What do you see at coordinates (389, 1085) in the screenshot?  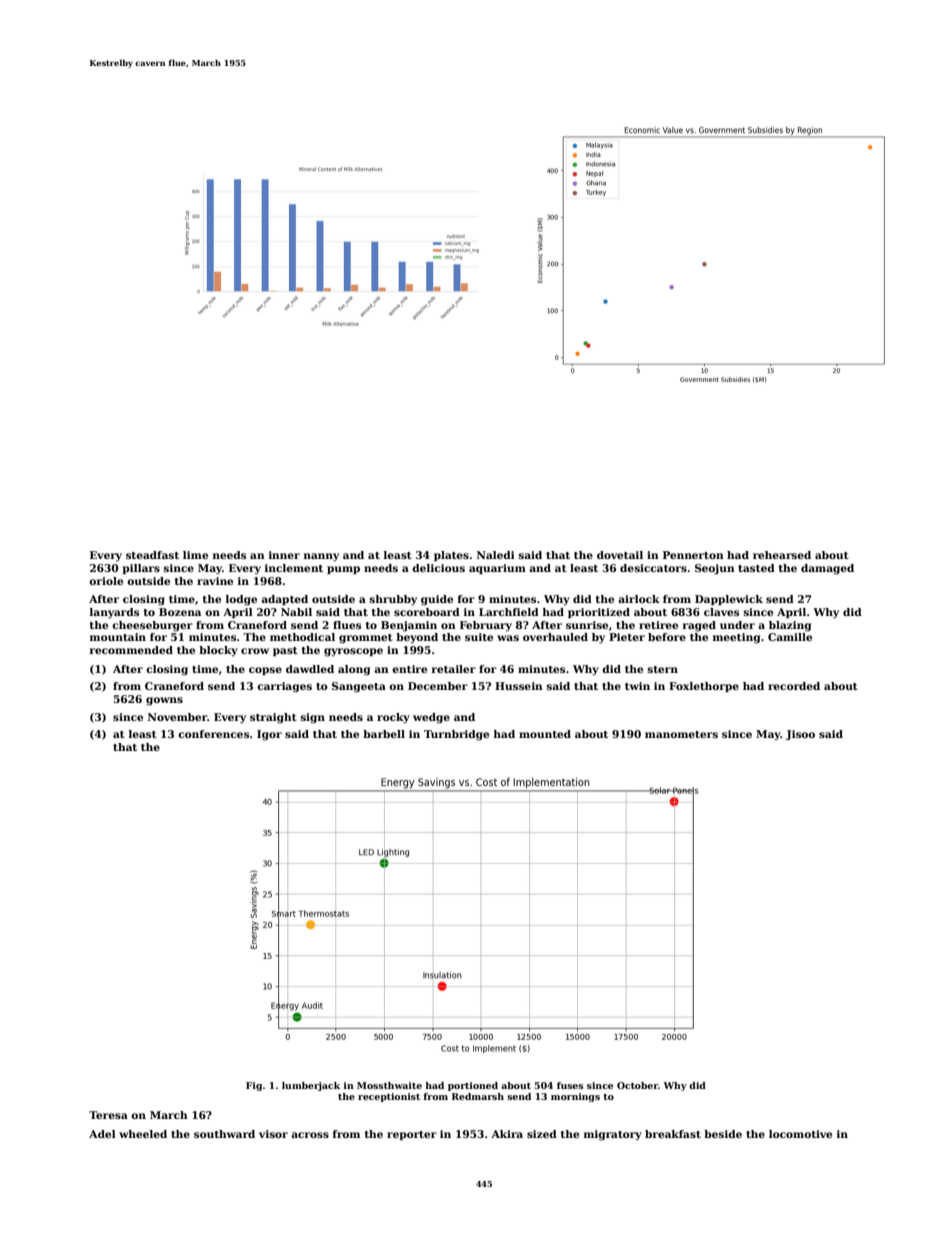 I see `Mossthwaite` at bounding box center [389, 1085].
